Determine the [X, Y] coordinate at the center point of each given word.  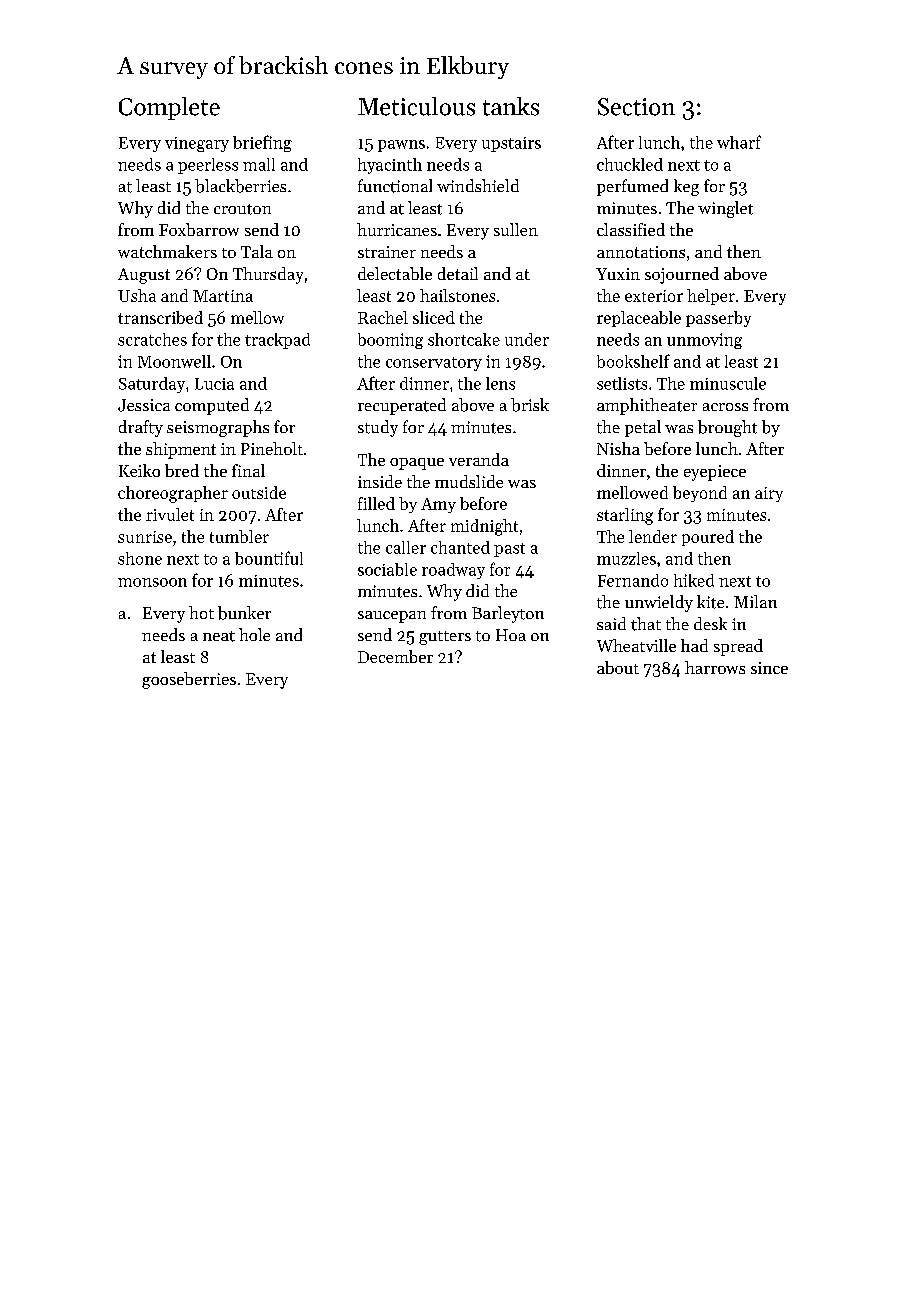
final [248, 470]
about [618, 667]
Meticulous [416, 106]
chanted [460, 547]
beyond [700, 494]
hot [201, 612]
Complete [169, 108]
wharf [739, 142]
